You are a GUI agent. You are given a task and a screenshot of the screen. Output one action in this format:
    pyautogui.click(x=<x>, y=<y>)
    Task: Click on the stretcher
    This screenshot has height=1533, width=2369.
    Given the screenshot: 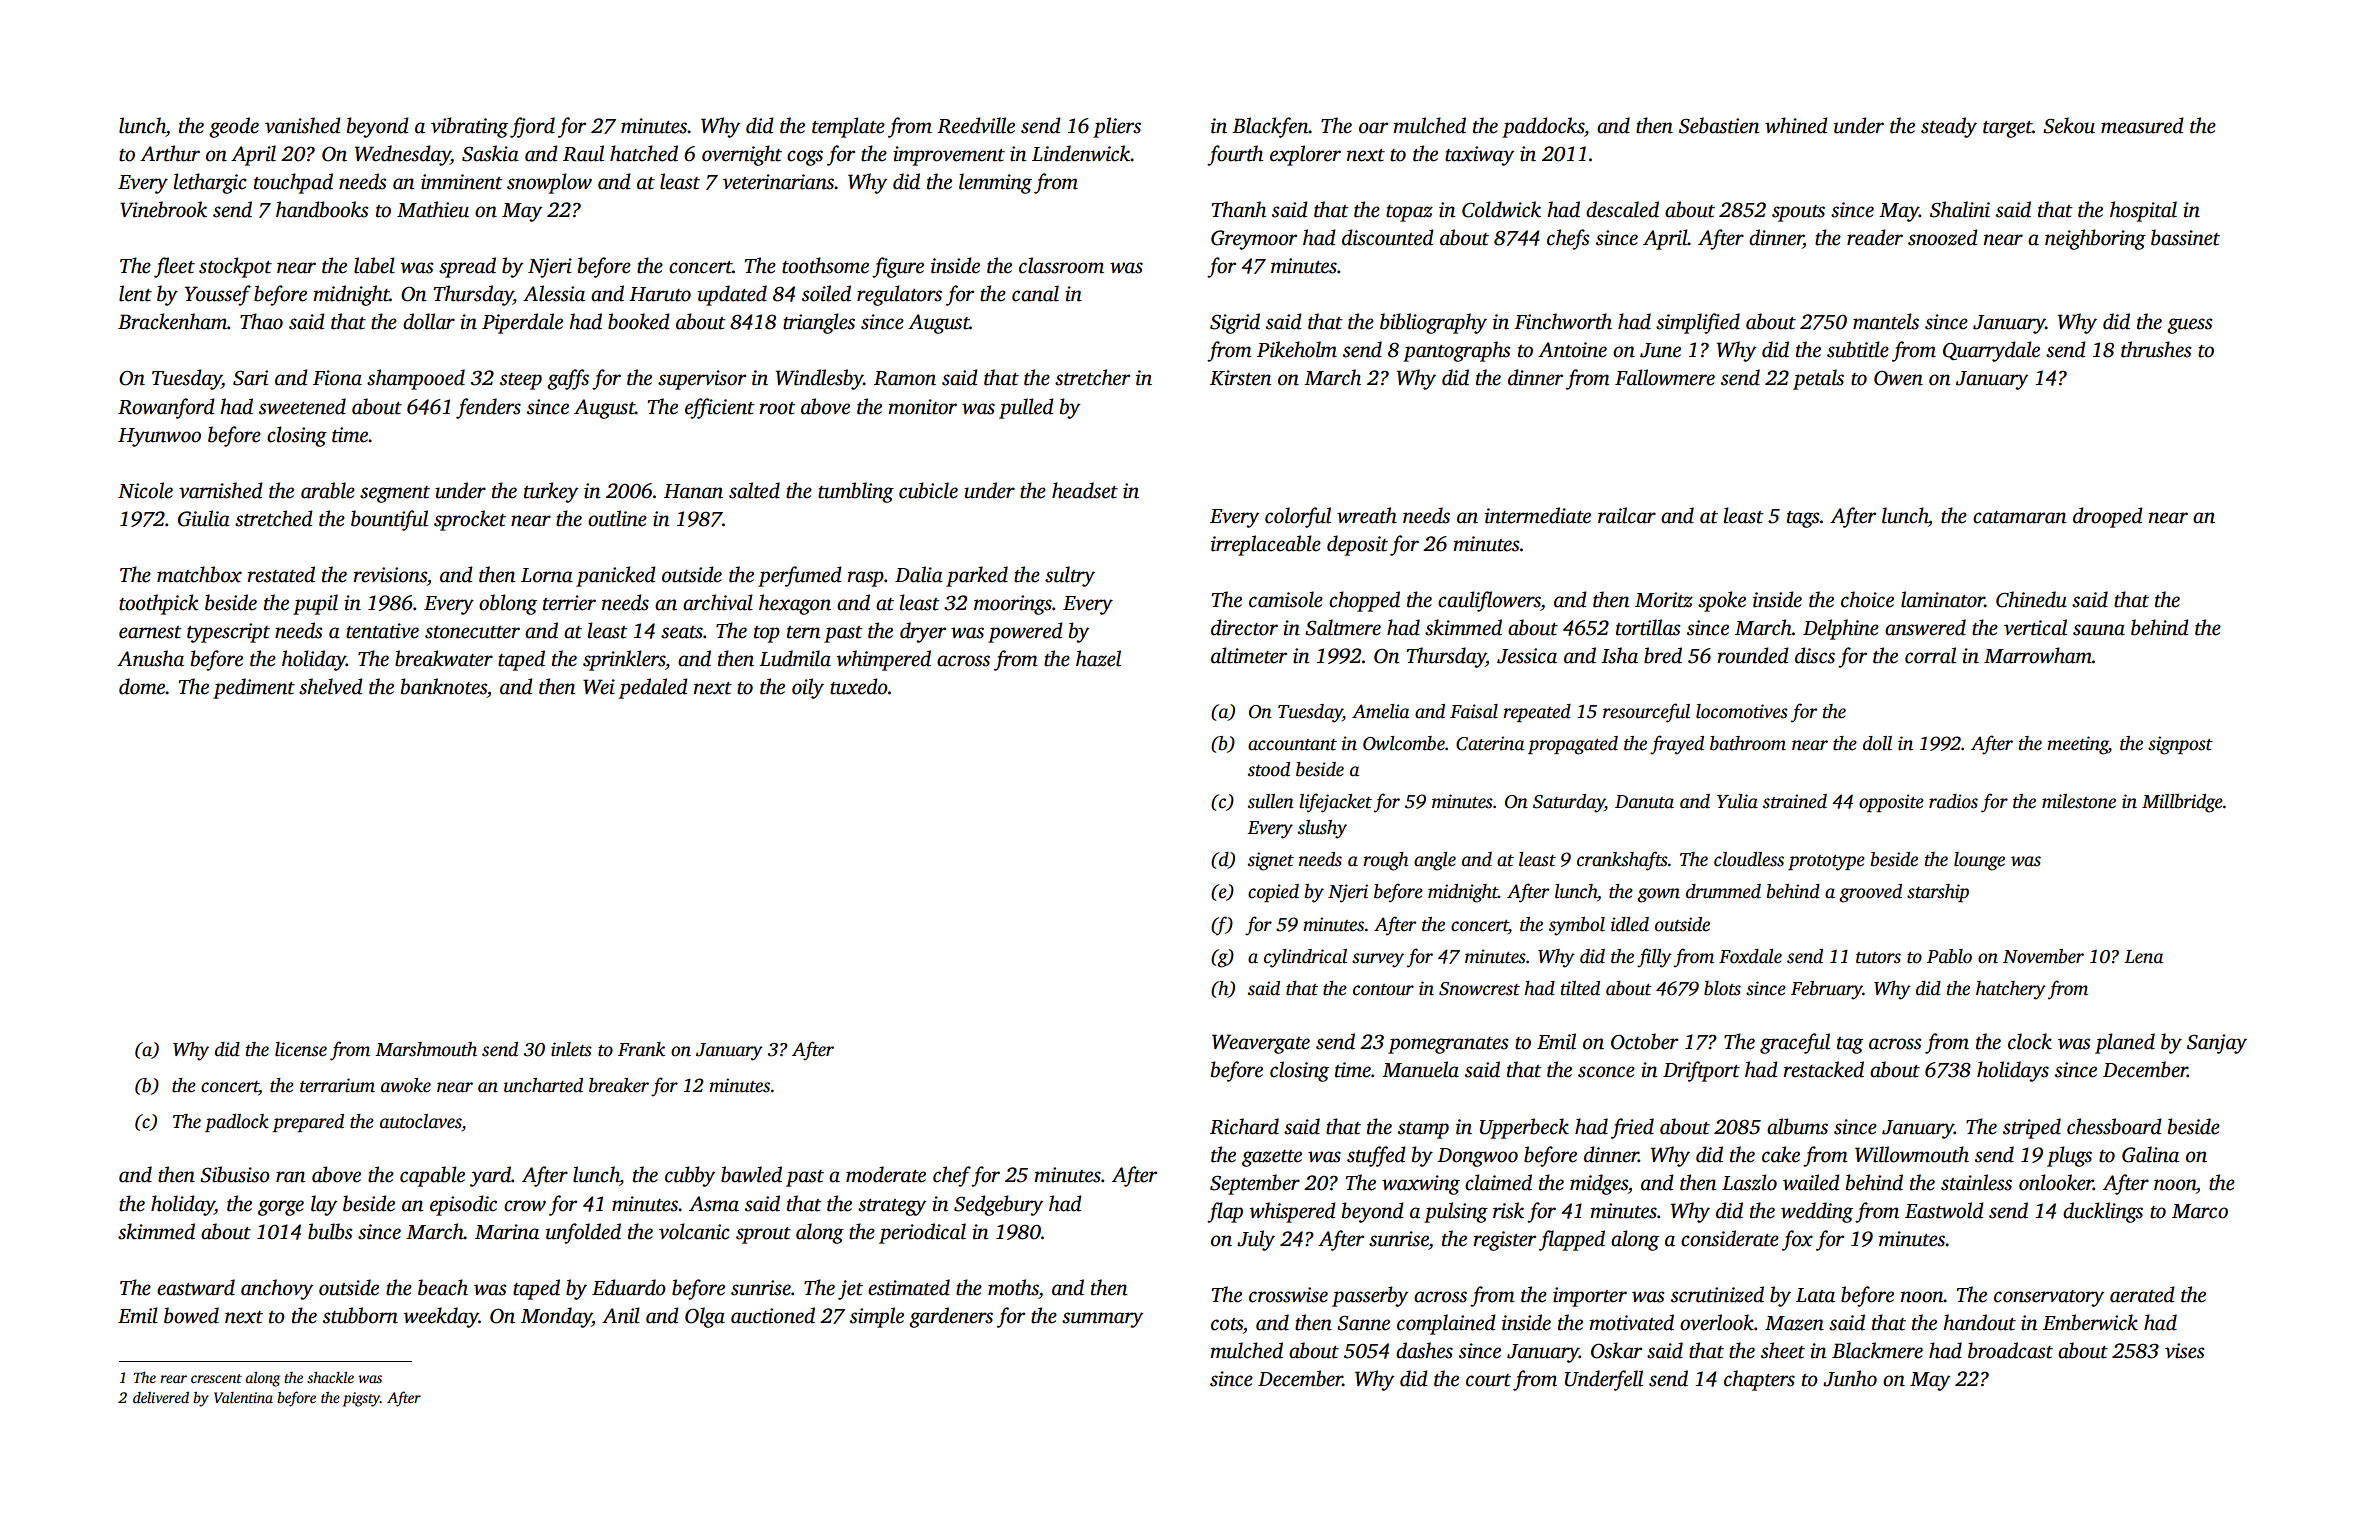 What is the action you would take?
    pyautogui.click(x=1092, y=377)
